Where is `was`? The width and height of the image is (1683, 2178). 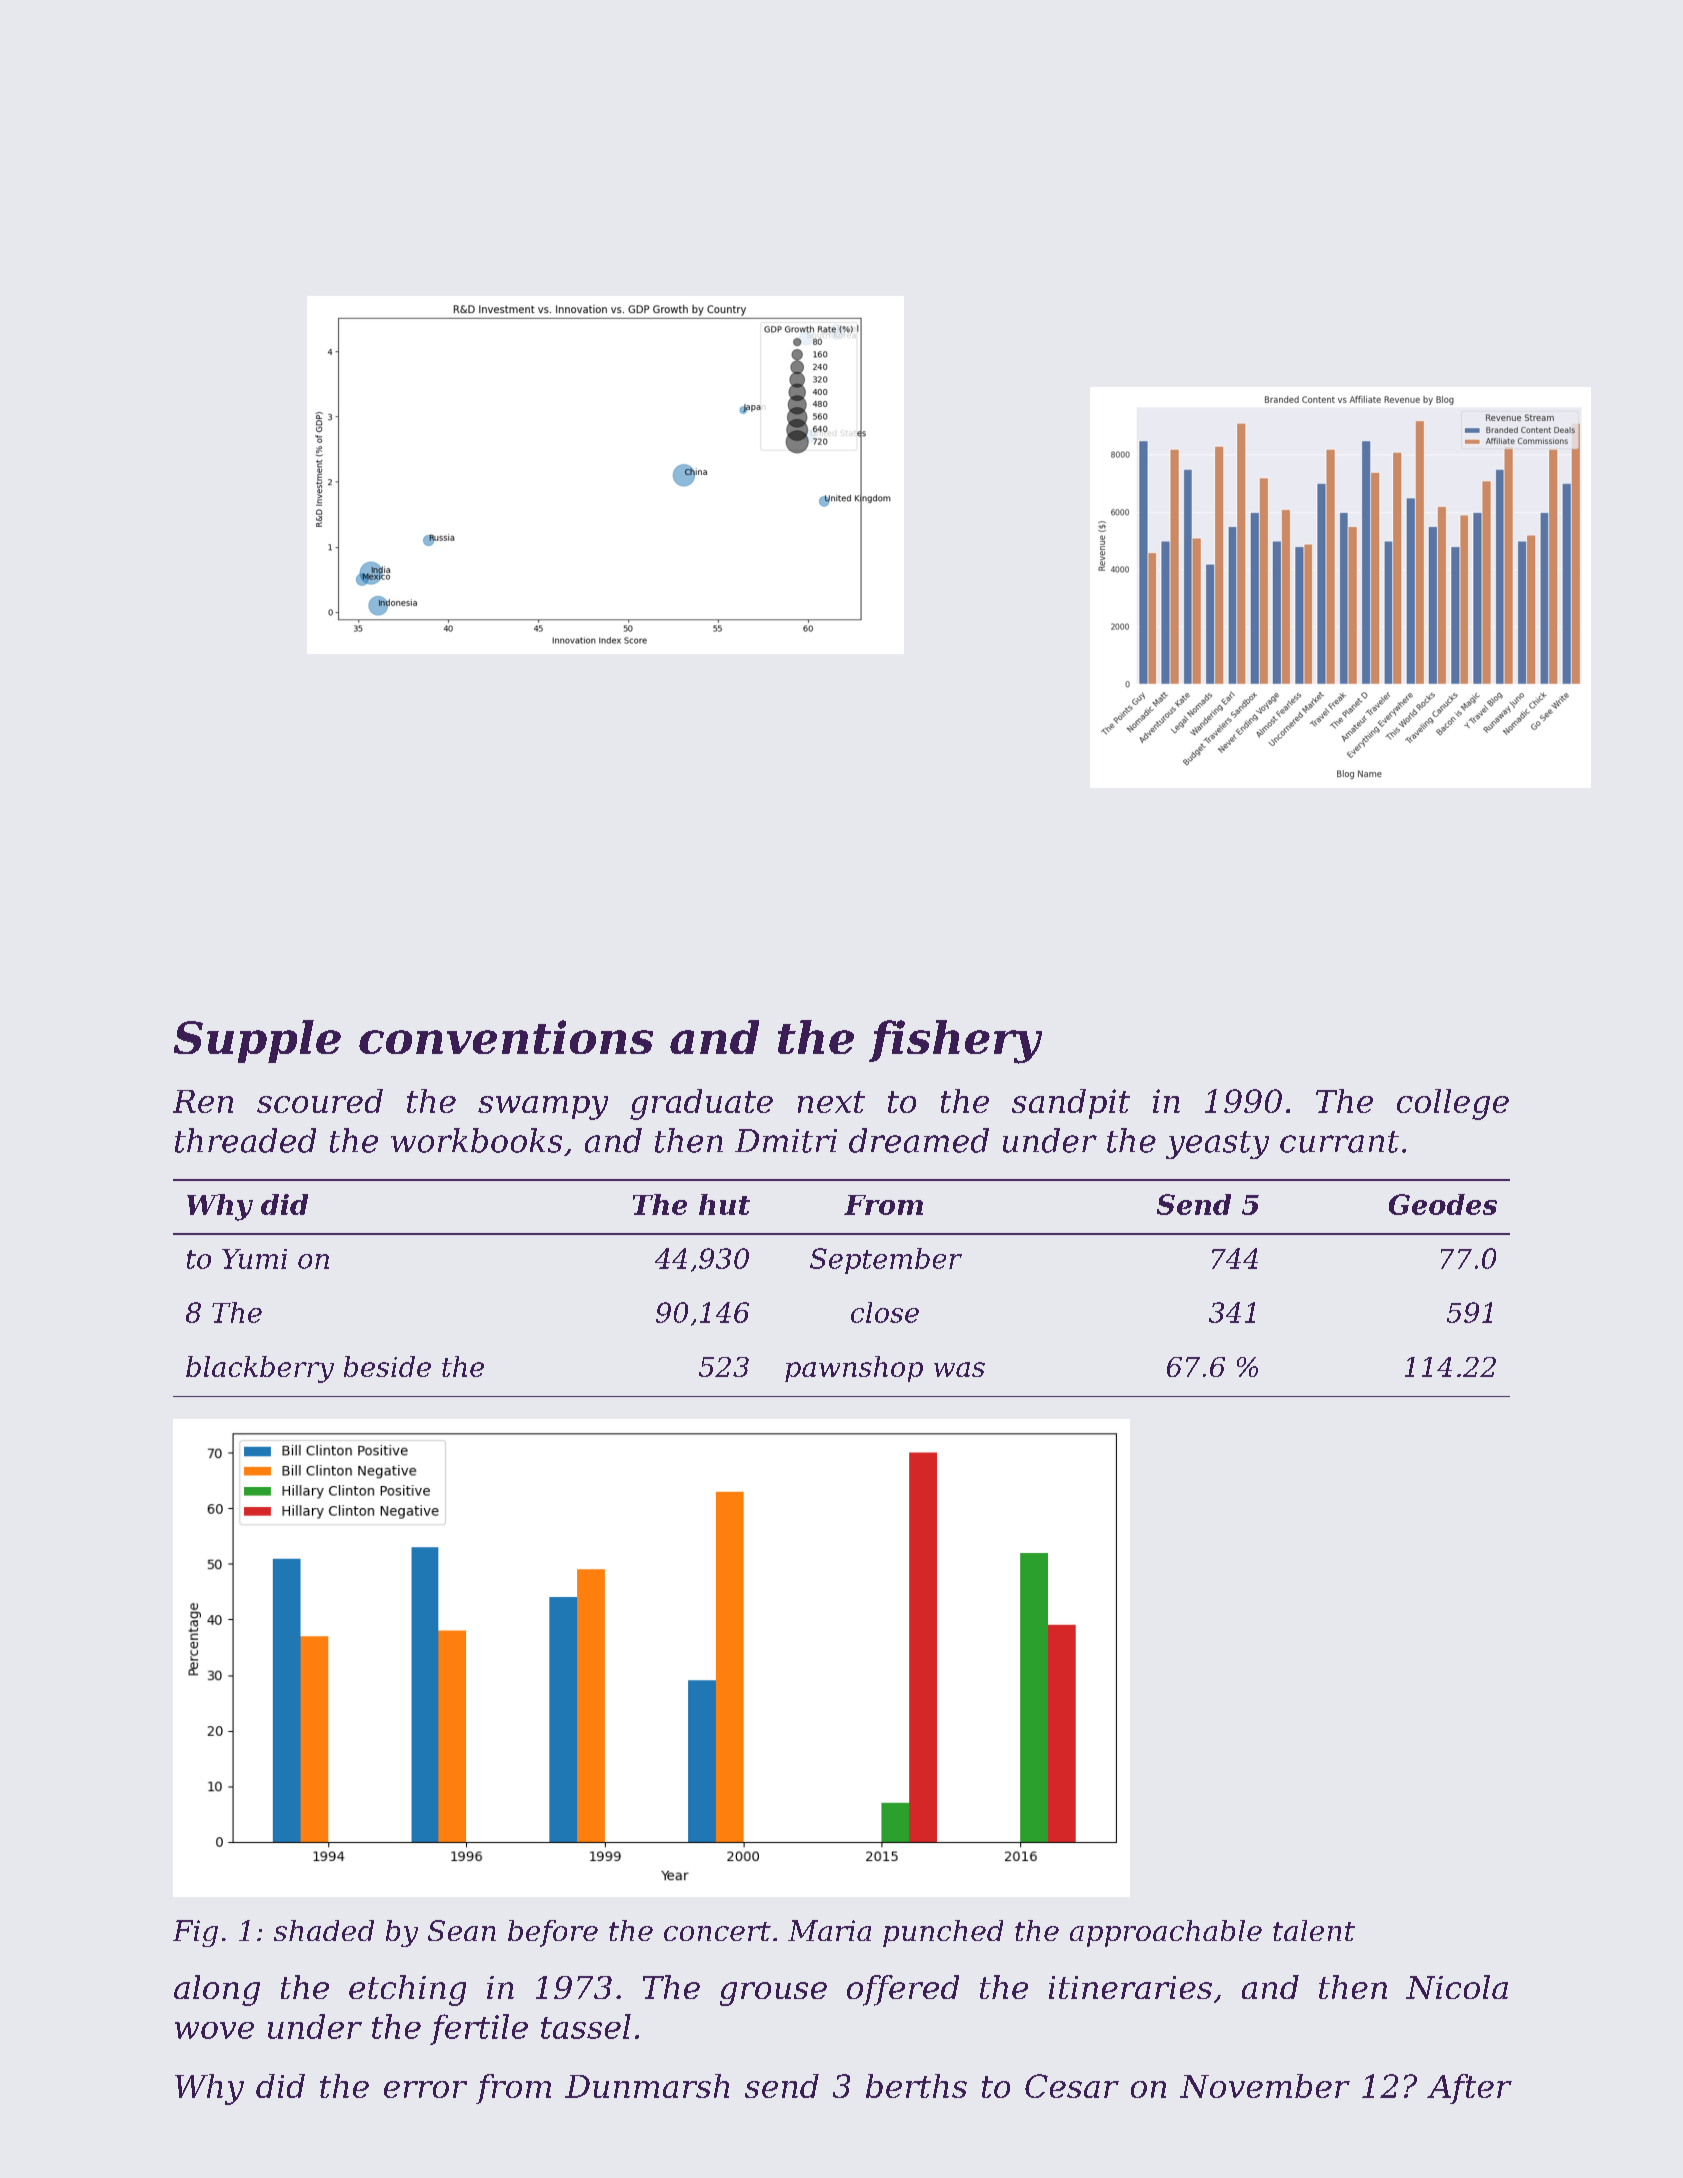
was is located at coordinates (959, 1369).
